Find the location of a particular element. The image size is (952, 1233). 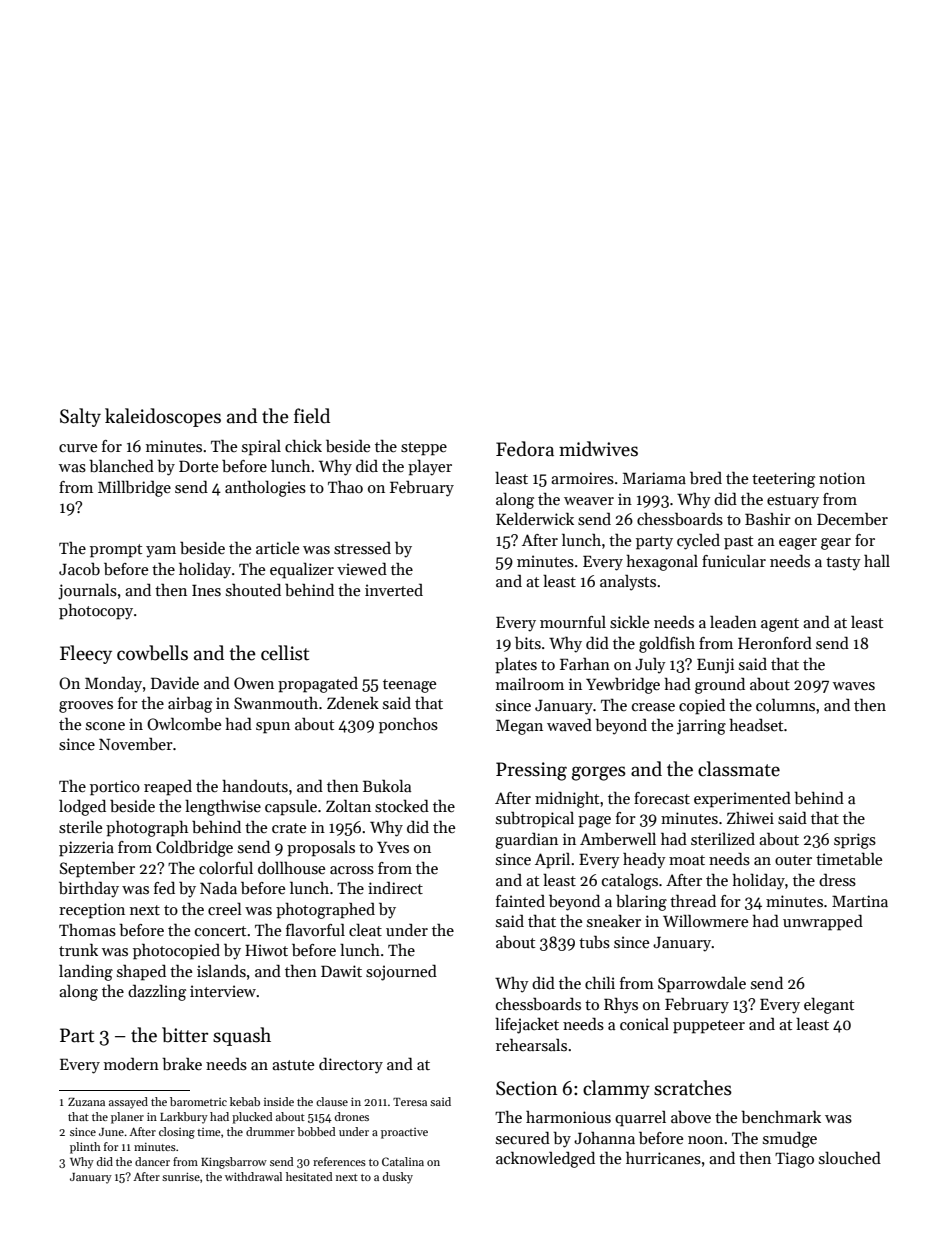

Zhiwei is located at coordinates (750, 817).
